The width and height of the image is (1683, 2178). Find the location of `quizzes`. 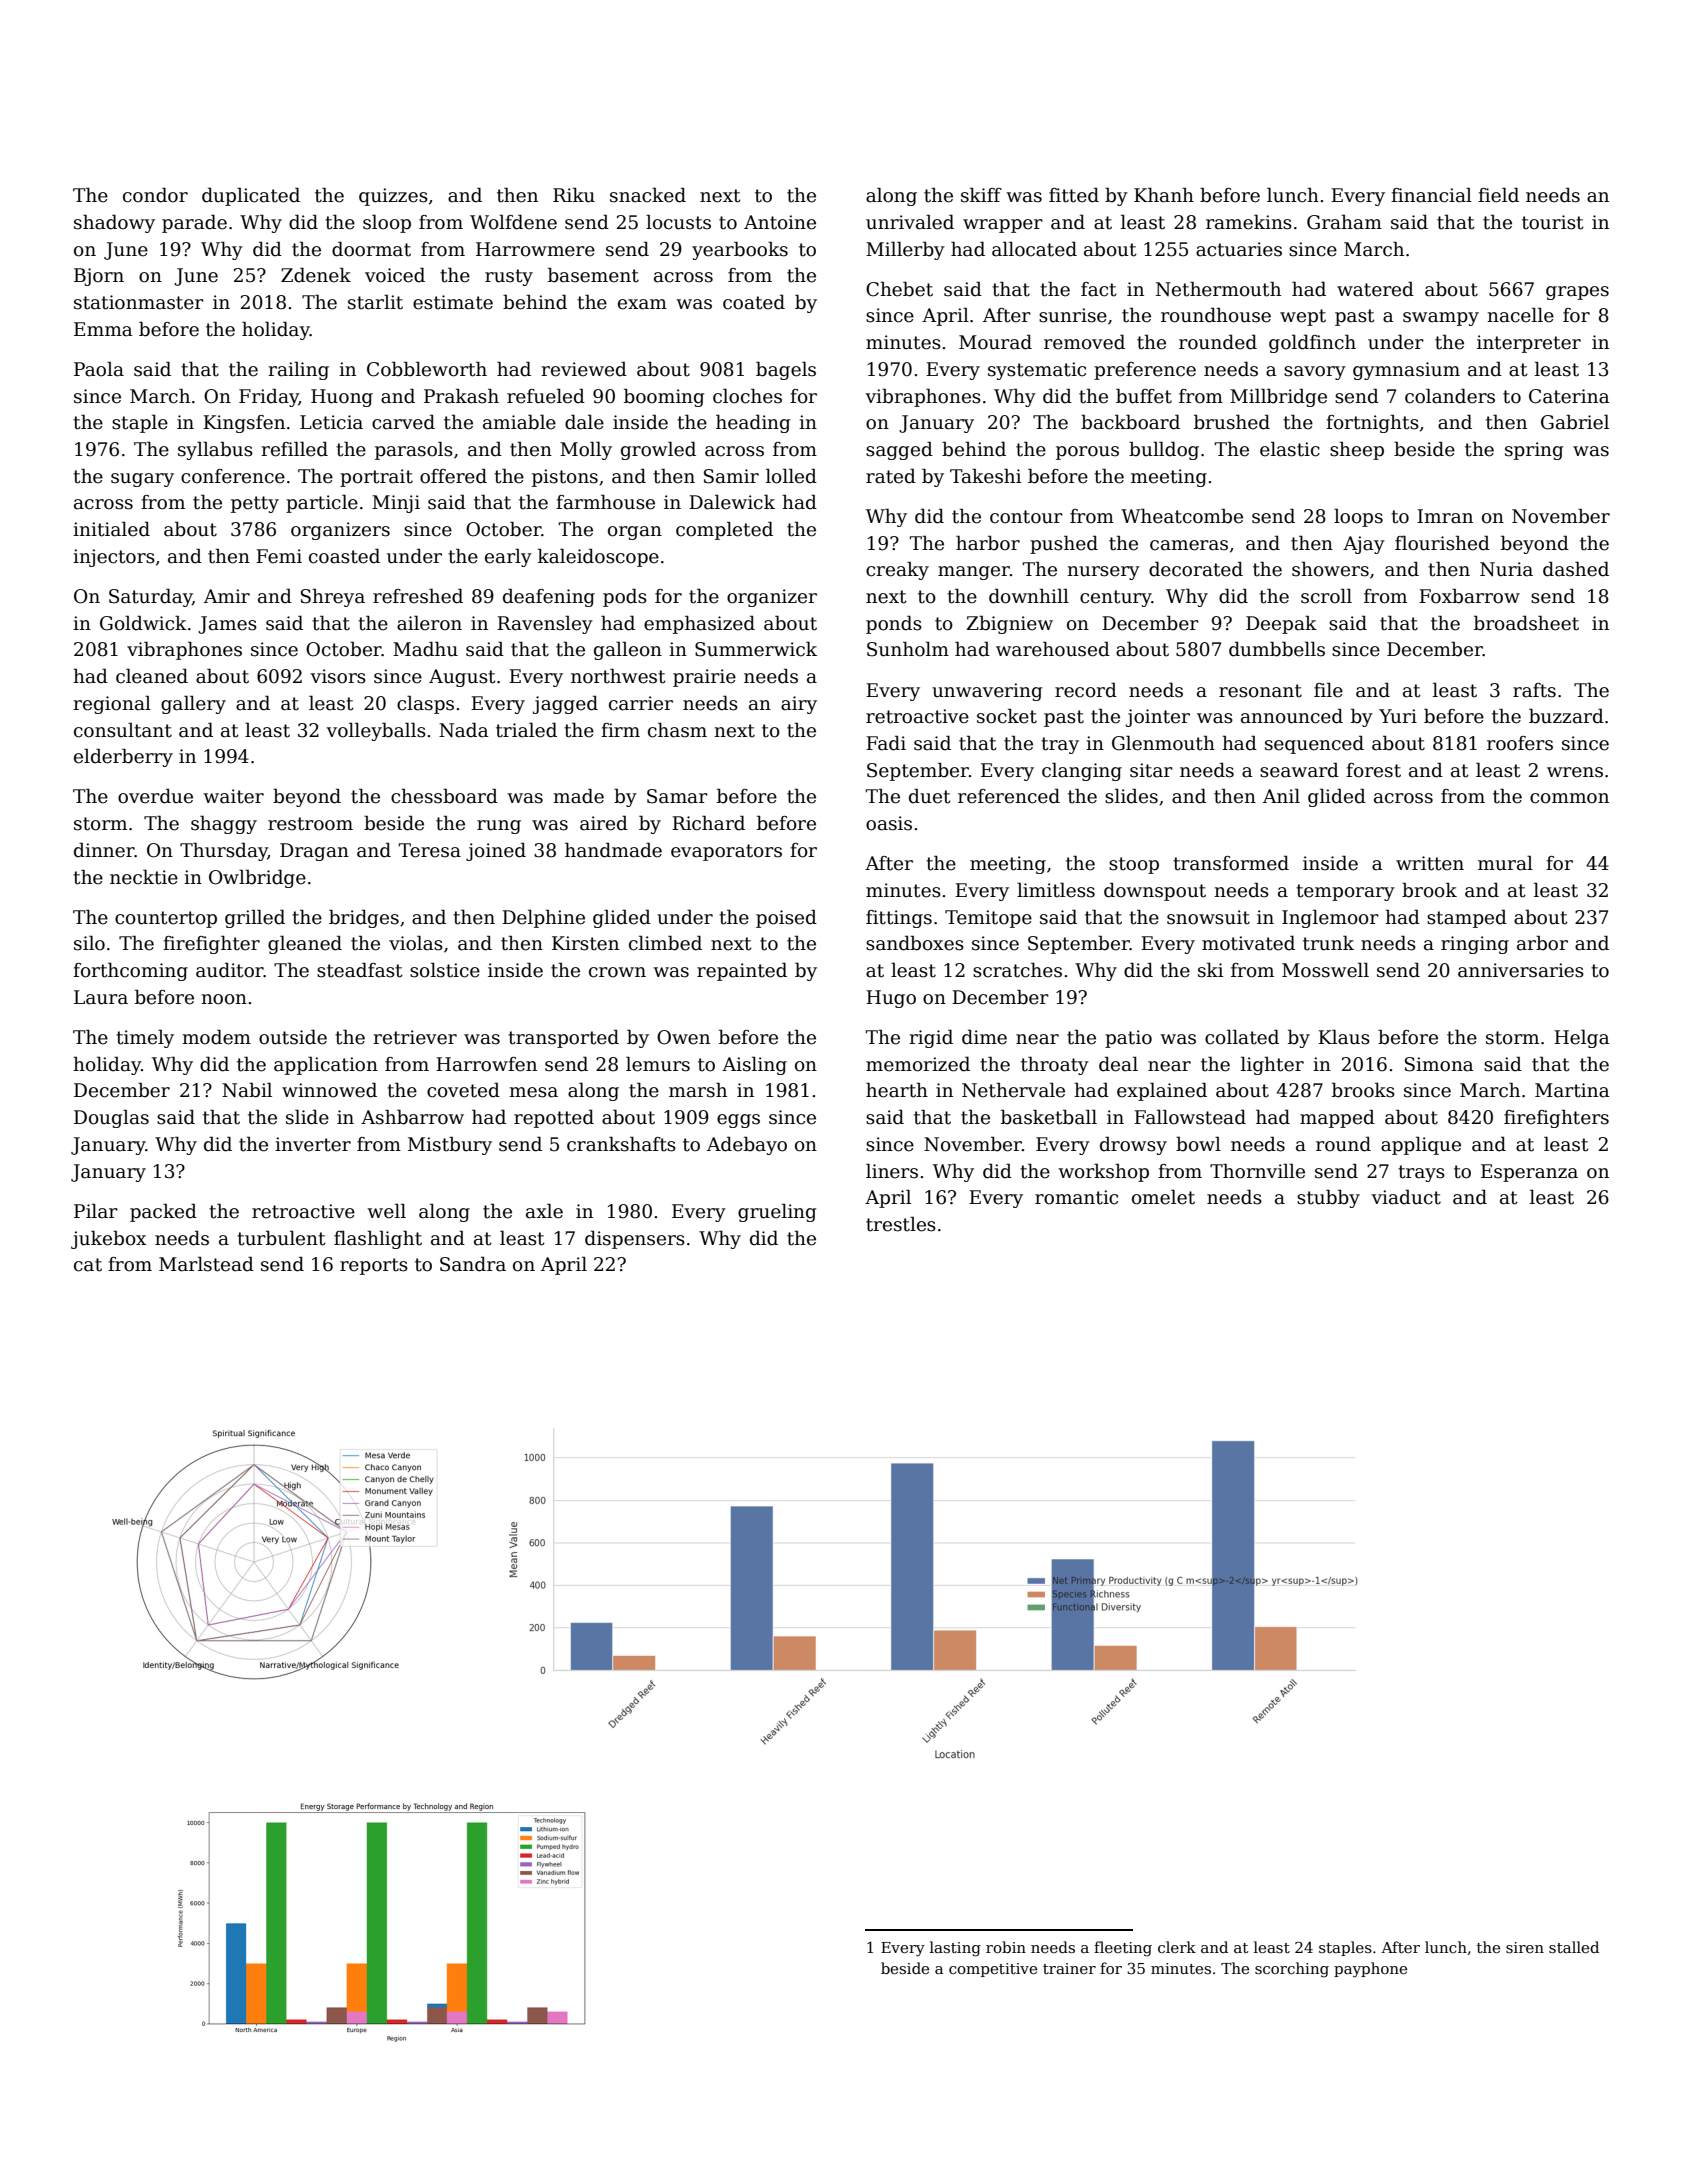

quizzes is located at coordinates (393, 197).
